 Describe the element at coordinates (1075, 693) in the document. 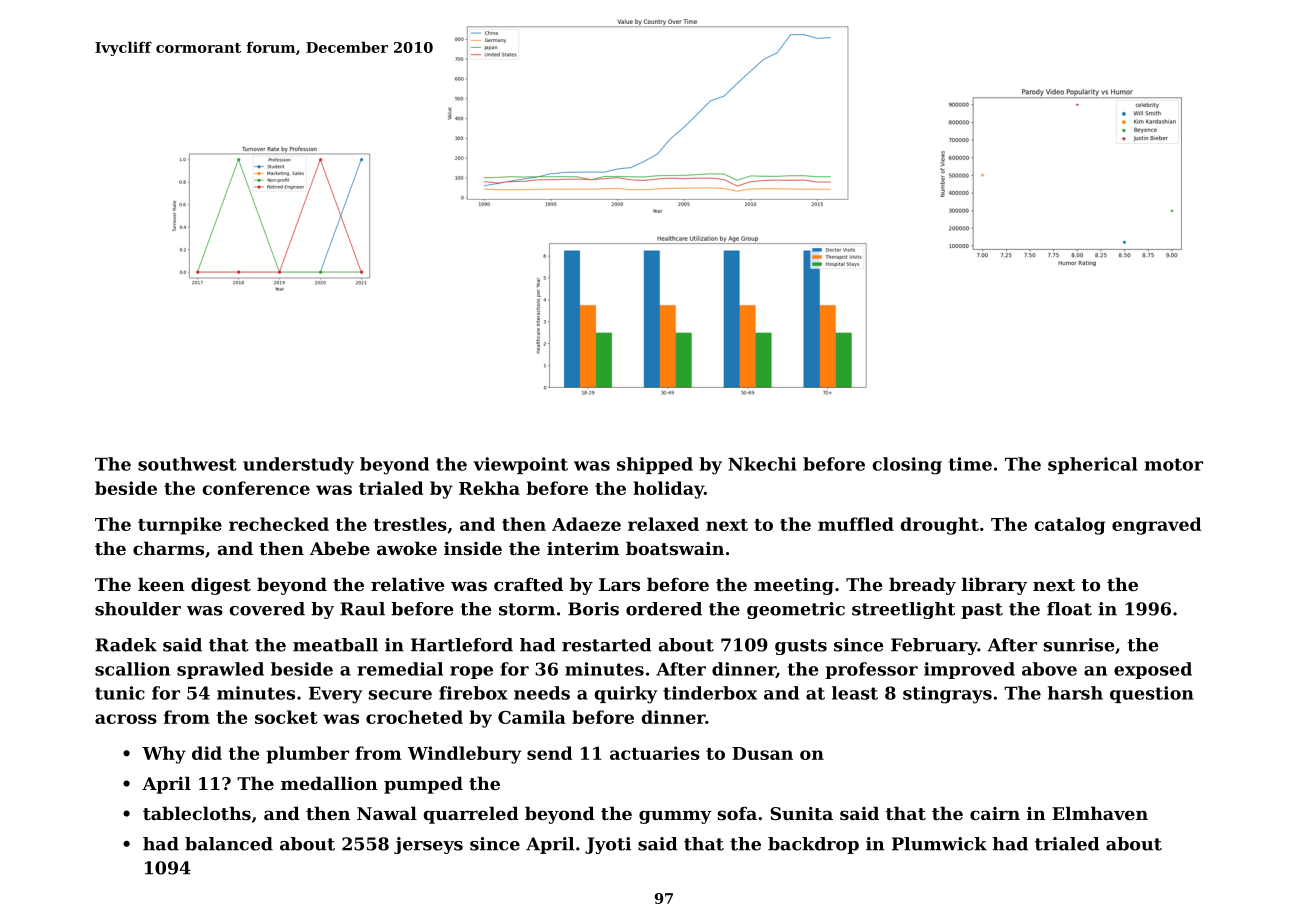

I see `harsh` at that location.
